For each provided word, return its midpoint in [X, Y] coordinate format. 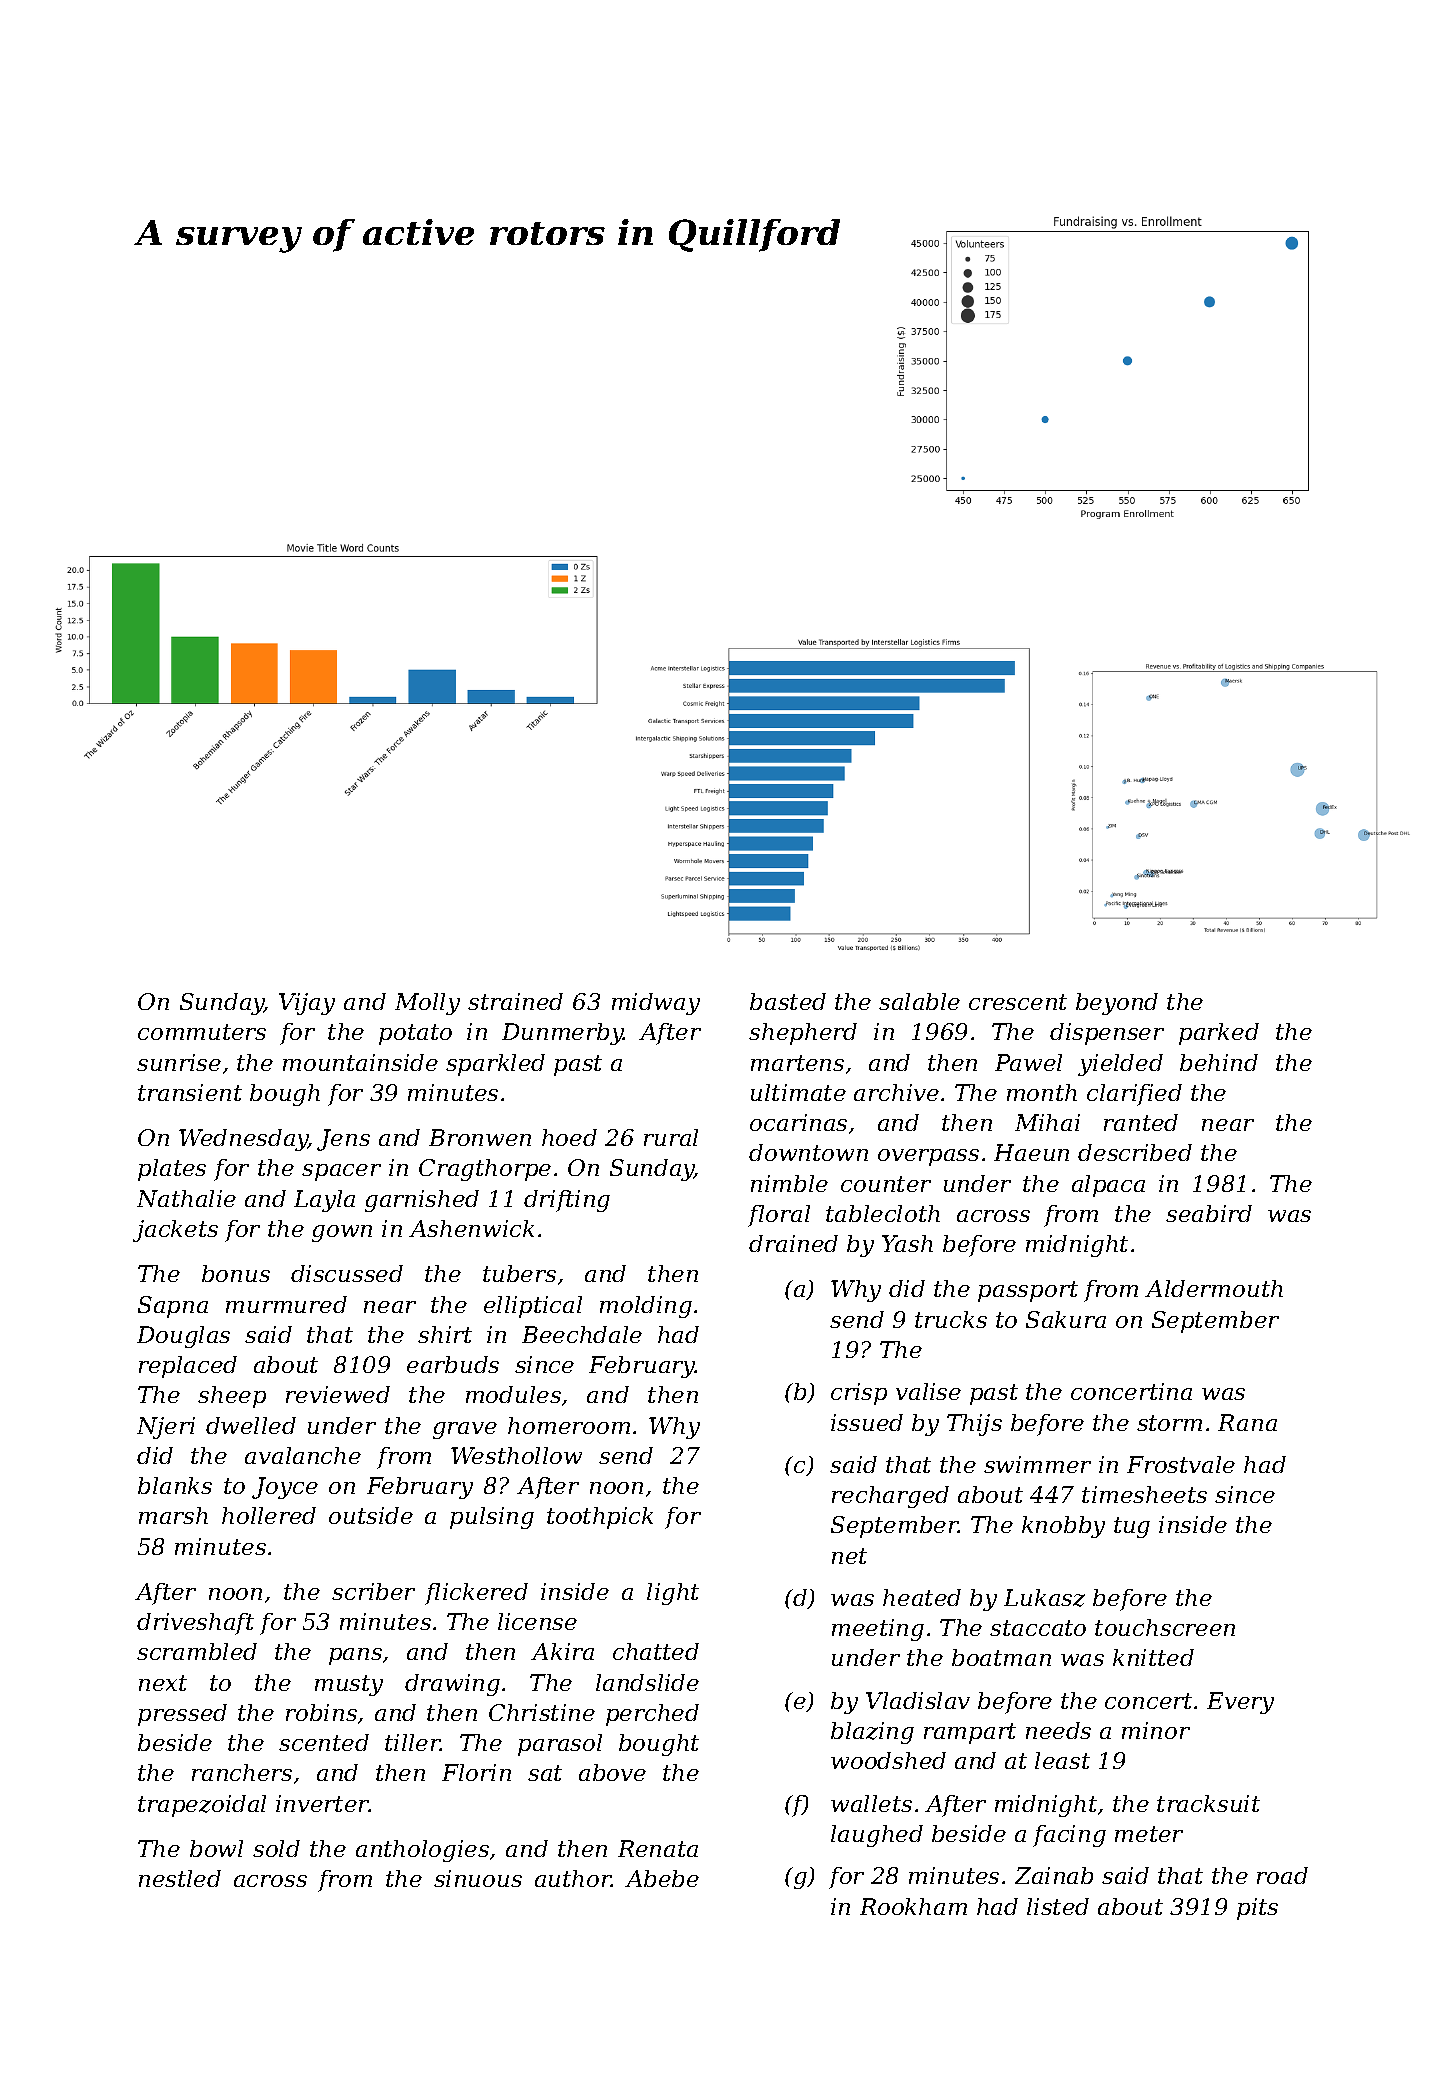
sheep [232, 1397]
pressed [182, 1715]
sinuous [478, 1878]
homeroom [569, 1425]
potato [415, 1034]
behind [1219, 1062]
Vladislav [918, 1700]
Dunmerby [563, 1034]
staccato [1038, 1628]
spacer [341, 1172]
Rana [1247, 1422]
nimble [789, 1183]
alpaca [1108, 1186]
